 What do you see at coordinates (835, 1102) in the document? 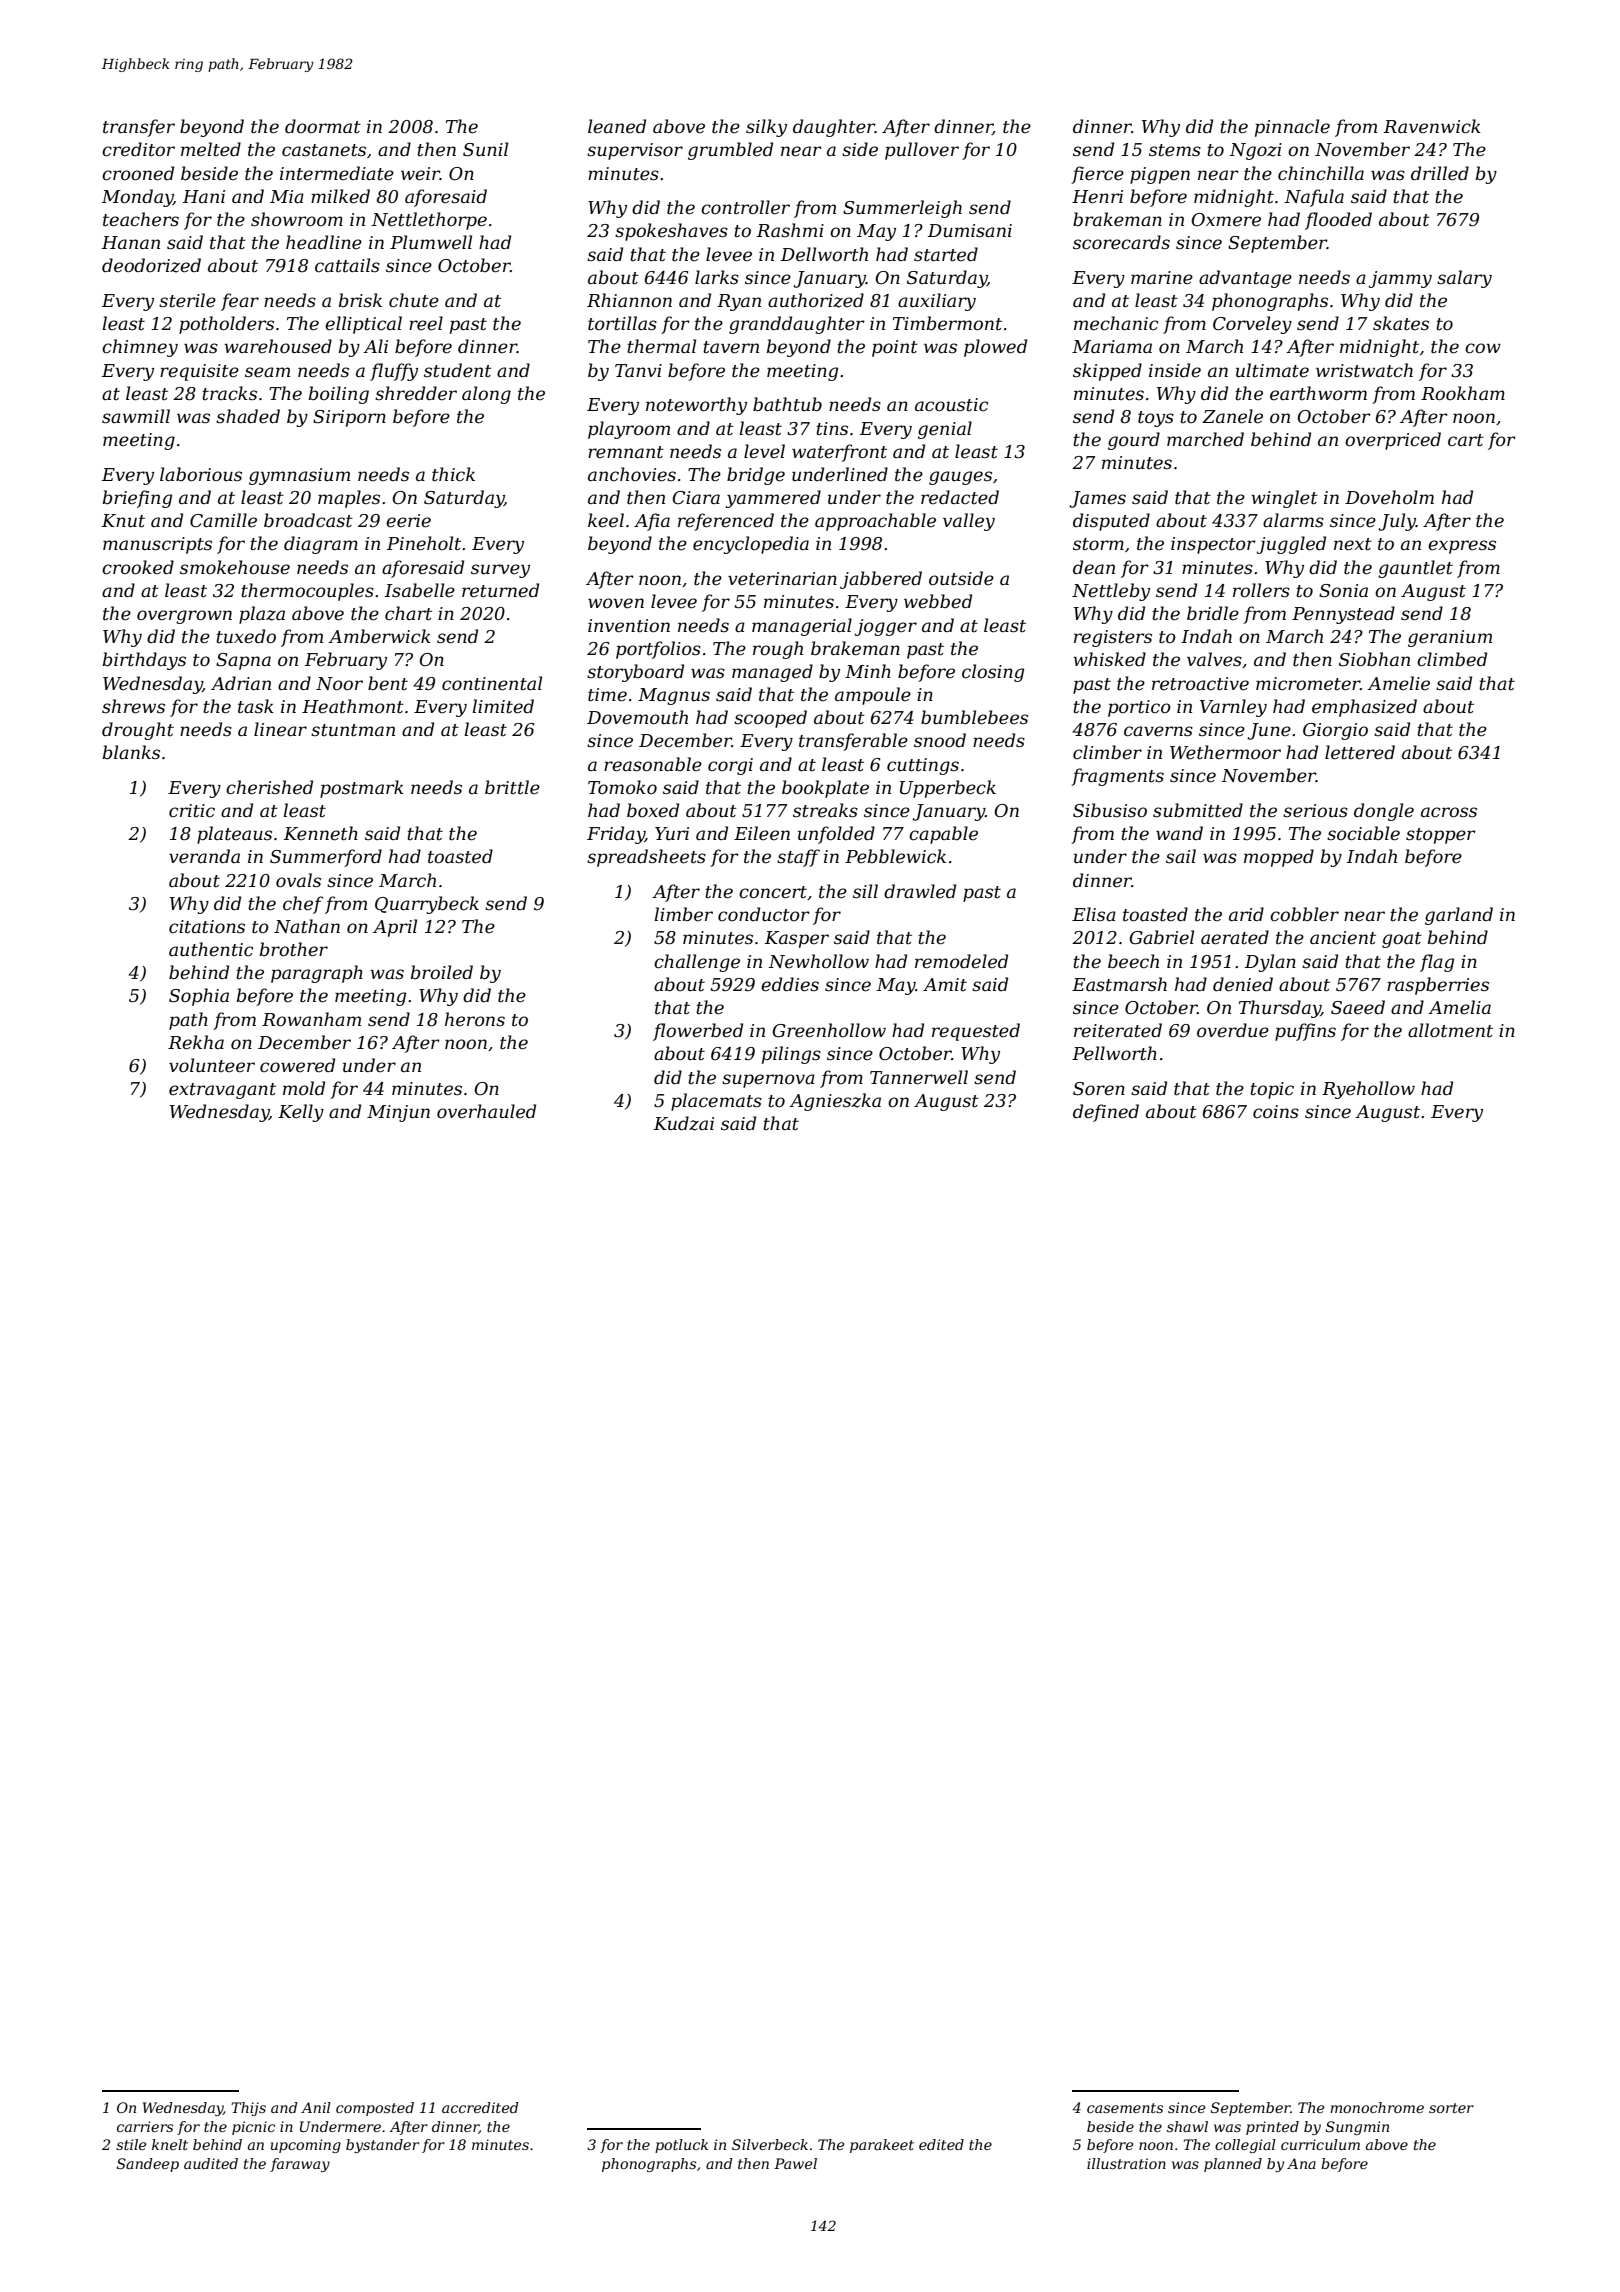
I see `Agnieszka` at bounding box center [835, 1102].
